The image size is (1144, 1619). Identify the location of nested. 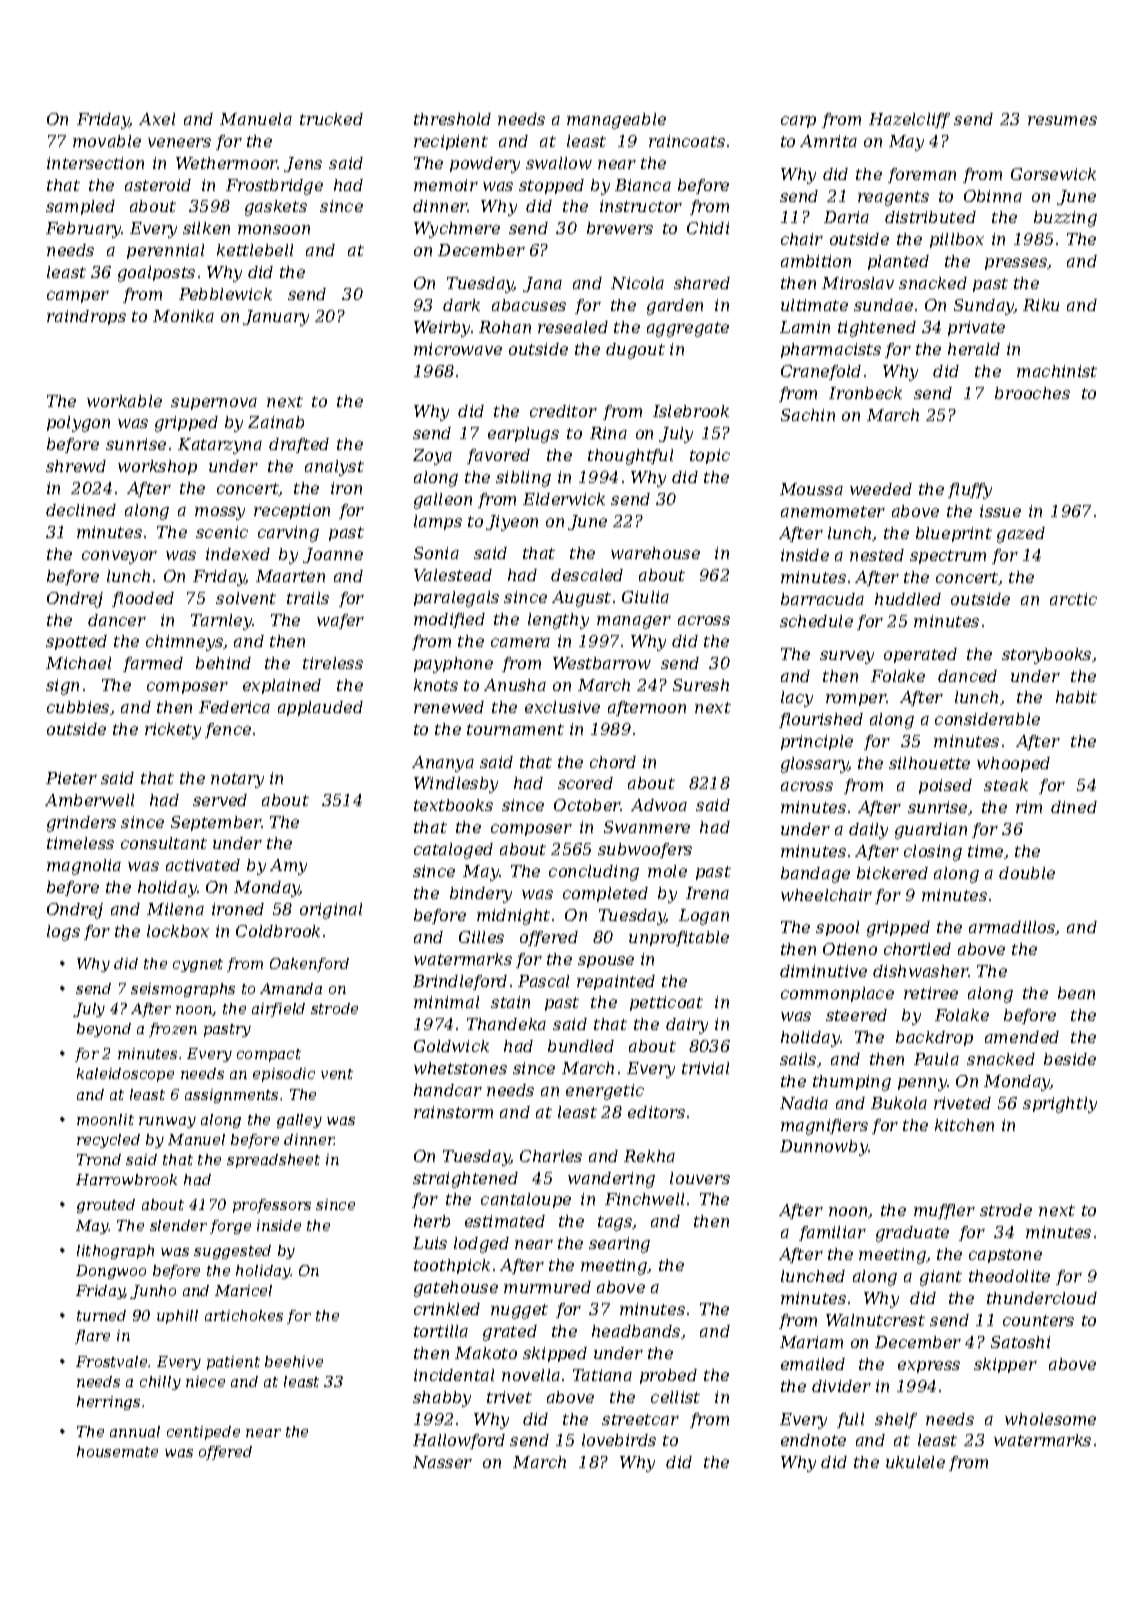
(877, 555).
